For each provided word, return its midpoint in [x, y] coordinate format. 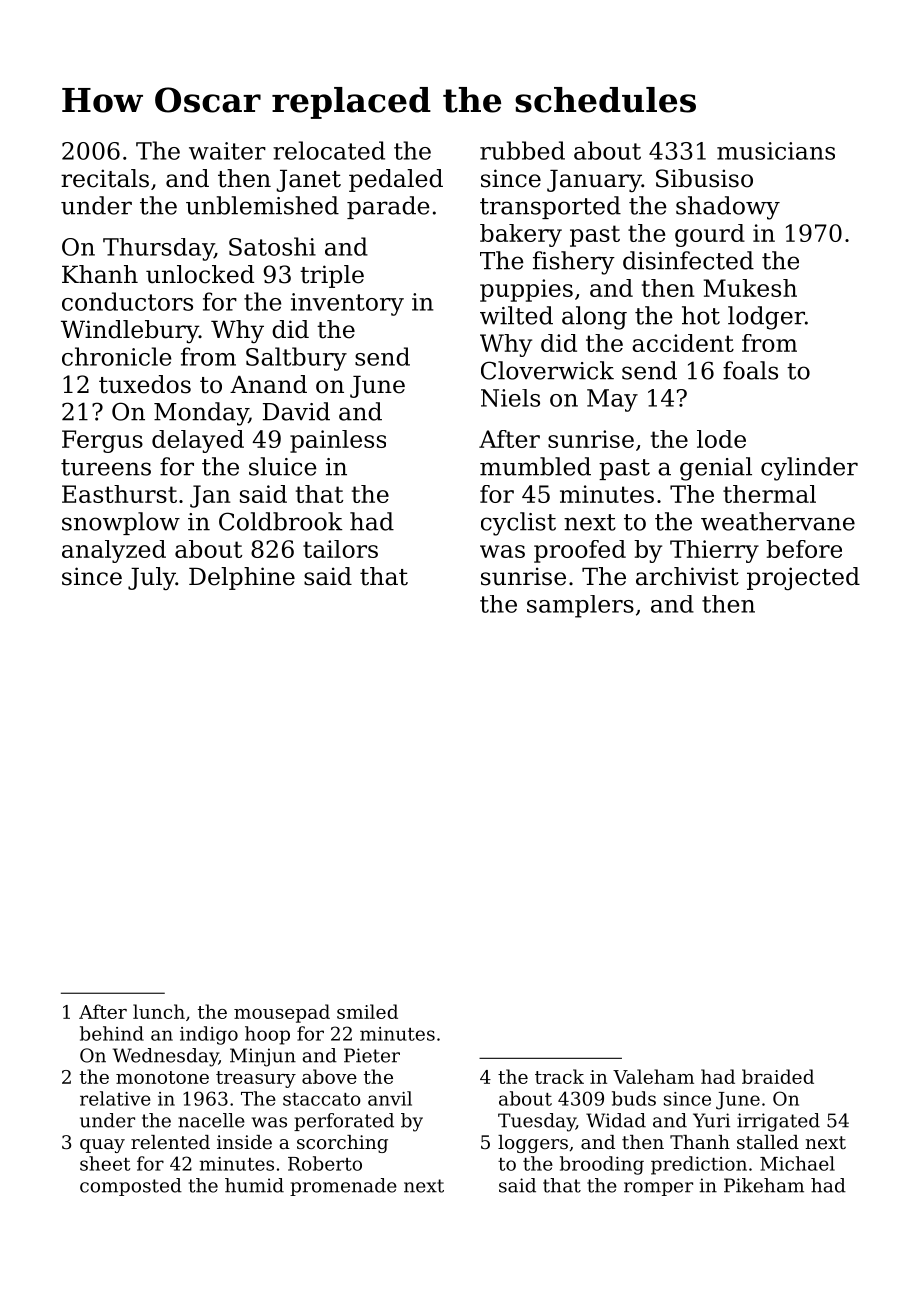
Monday [201, 414]
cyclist [518, 524]
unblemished [262, 205]
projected [803, 578]
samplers [580, 606]
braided [778, 1076]
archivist [687, 576]
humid [254, 1185]
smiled [367, 1011]
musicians [776, 151]
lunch [159, 1011]
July [152, 578]
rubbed [522, 150]
